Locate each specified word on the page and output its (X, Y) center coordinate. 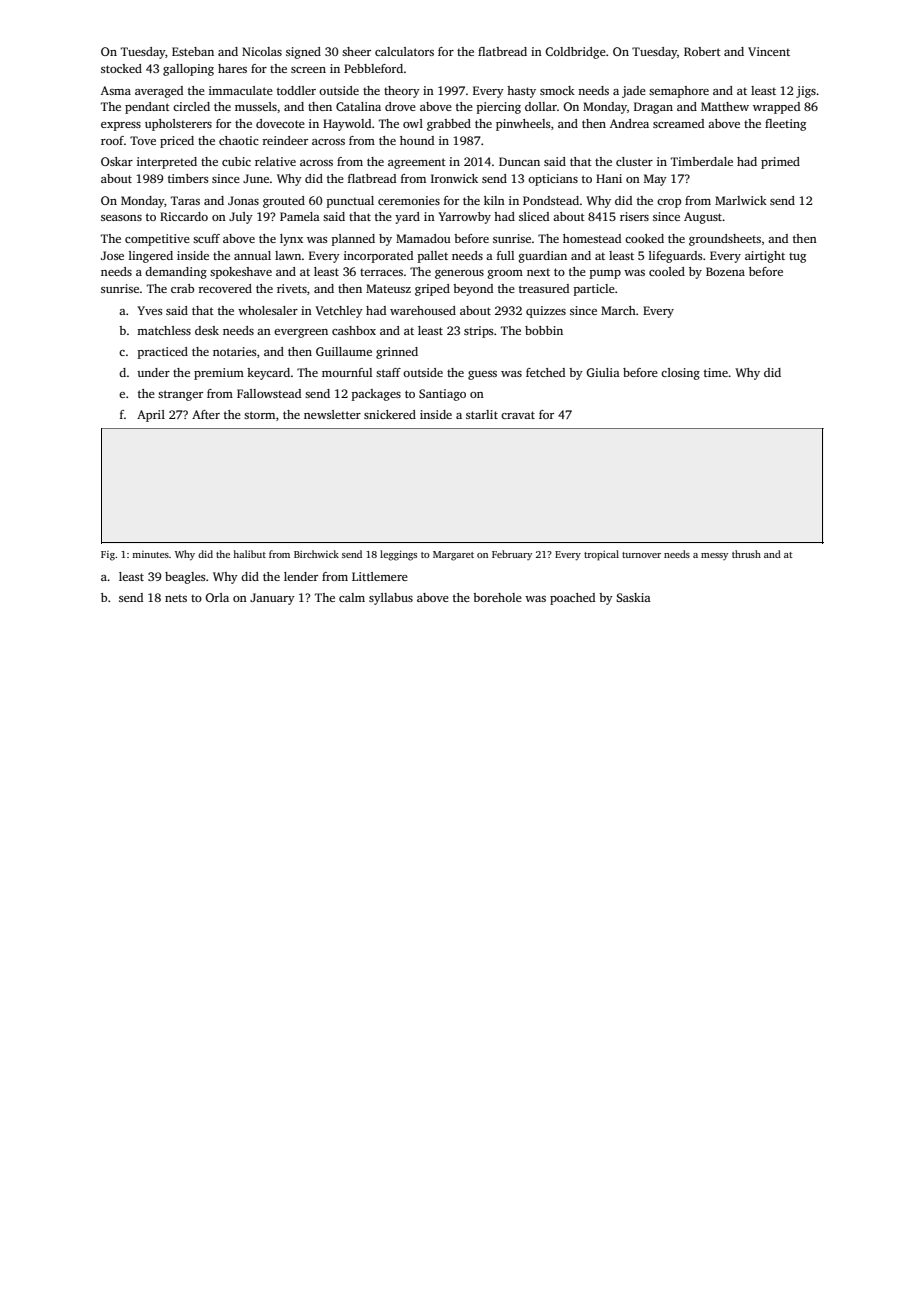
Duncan (519, 161)
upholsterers (178, 125)
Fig (108, 556)
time (716, 372)
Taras (185, 200)
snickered (390, 414)
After (206, 414)
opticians (553, 180)
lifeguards (675, 257)
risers (634, 216)
